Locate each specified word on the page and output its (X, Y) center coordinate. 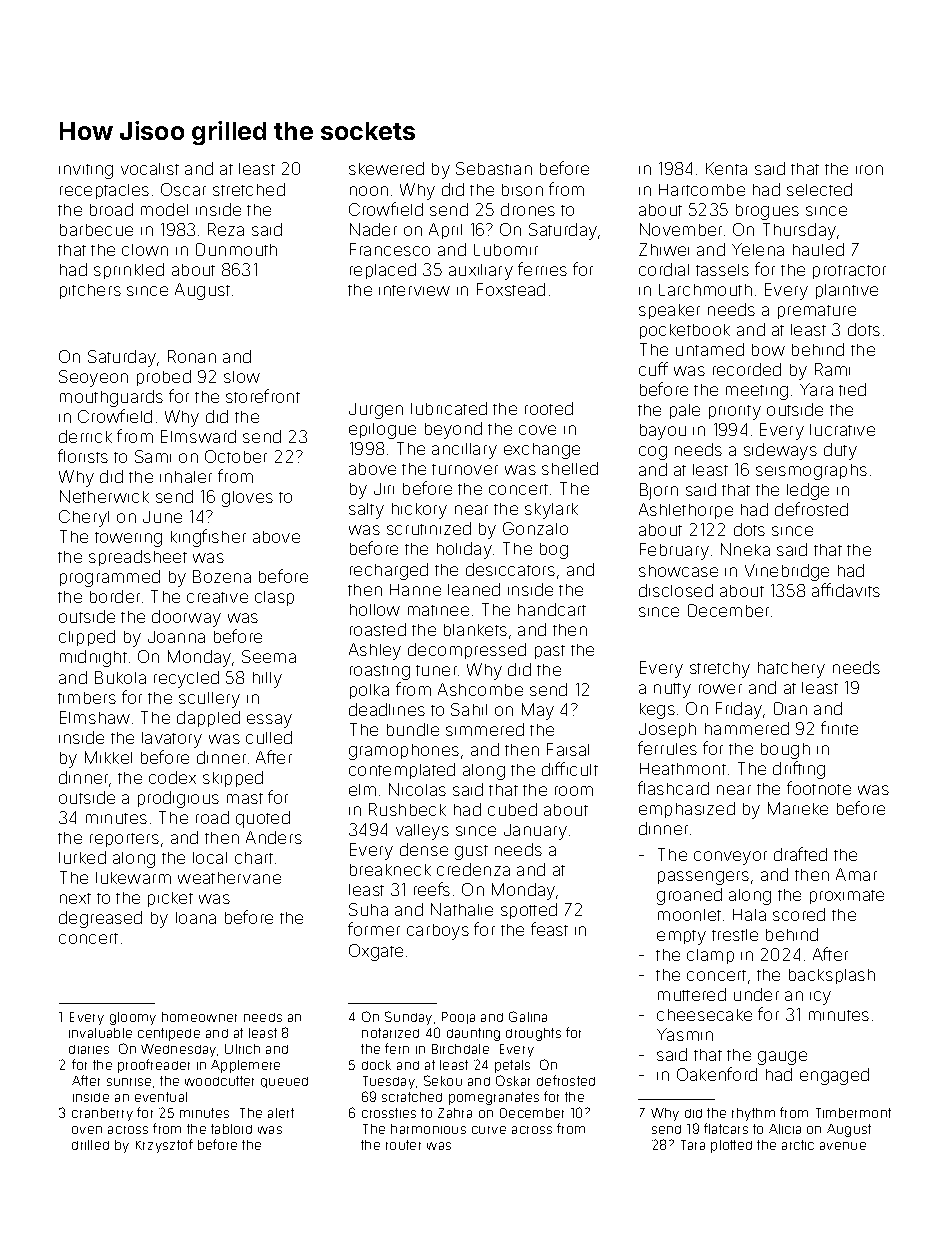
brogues (767, 212)
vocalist (150, 169)
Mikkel (108, 757)
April (445, 231)
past (550, 652)
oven (87, 1130)
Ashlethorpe (686, 511)
